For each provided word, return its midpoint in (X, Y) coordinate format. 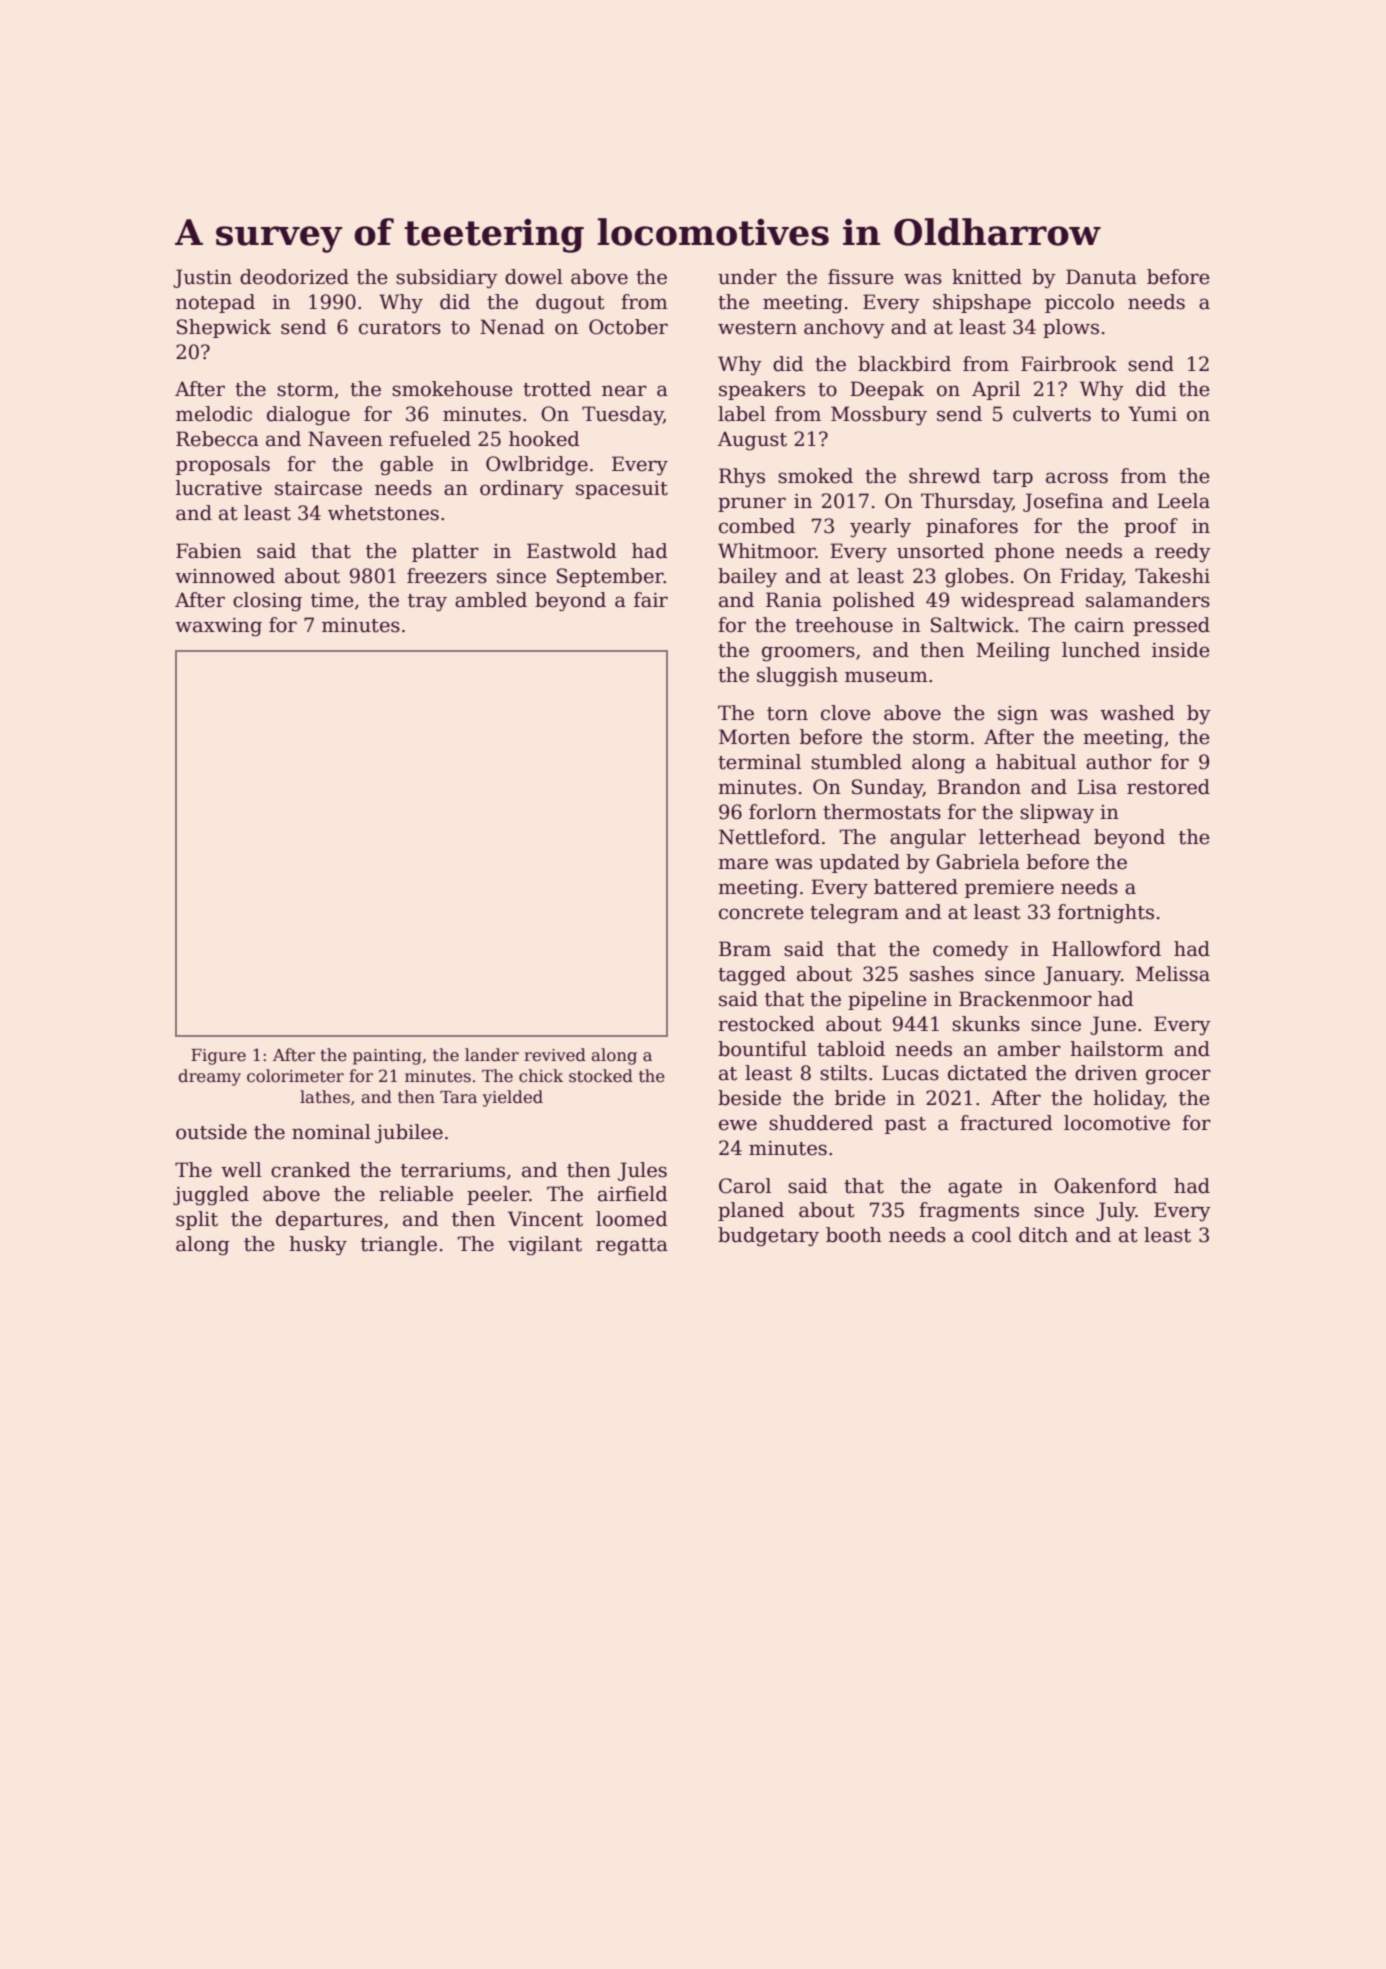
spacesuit (622, 490)
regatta (632, 1247)
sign (1018, 715)
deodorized (294, 277)
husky (318, 1245)
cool (992, 1235)
